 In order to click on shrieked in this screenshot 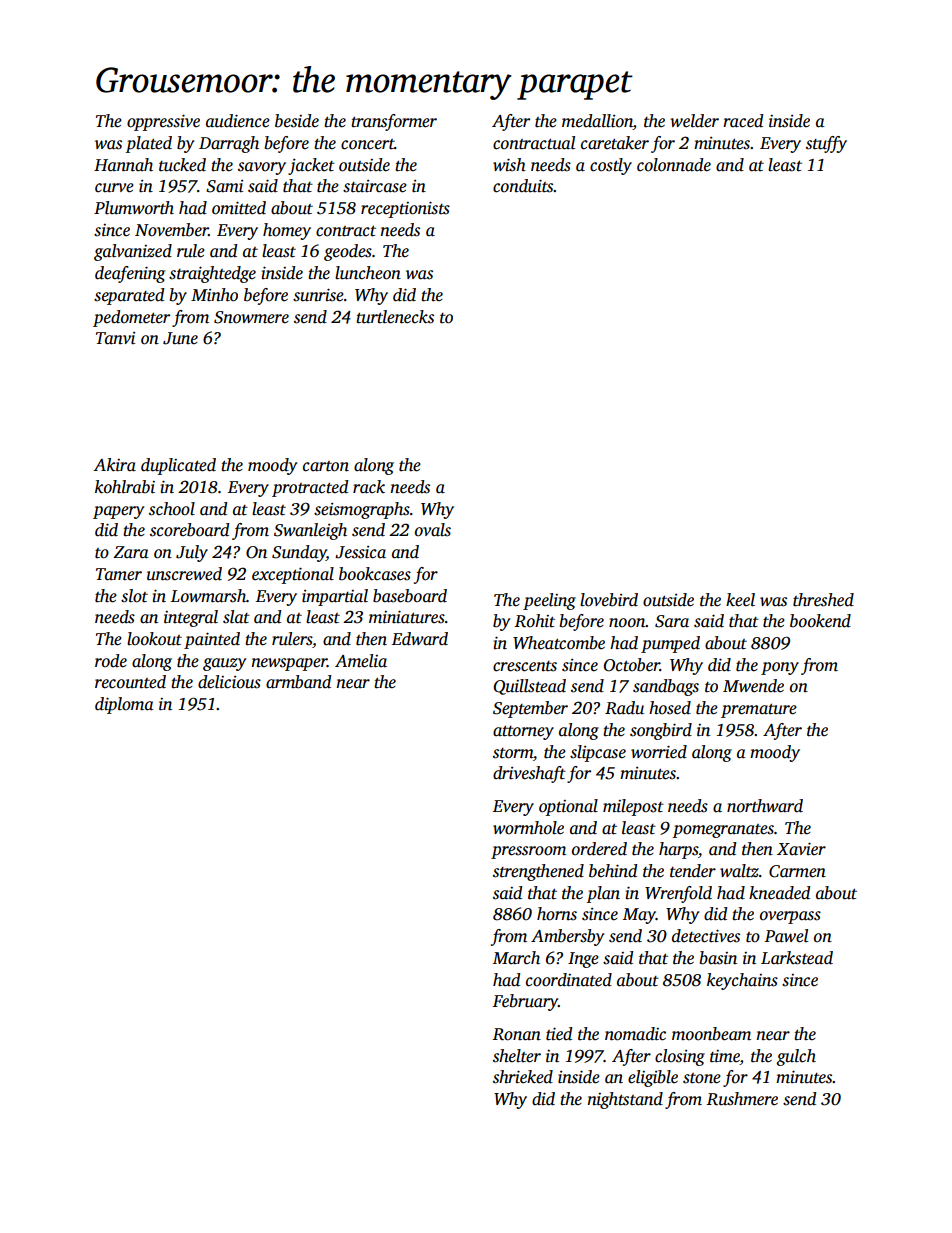, I will do `click(523, 1077)`.
